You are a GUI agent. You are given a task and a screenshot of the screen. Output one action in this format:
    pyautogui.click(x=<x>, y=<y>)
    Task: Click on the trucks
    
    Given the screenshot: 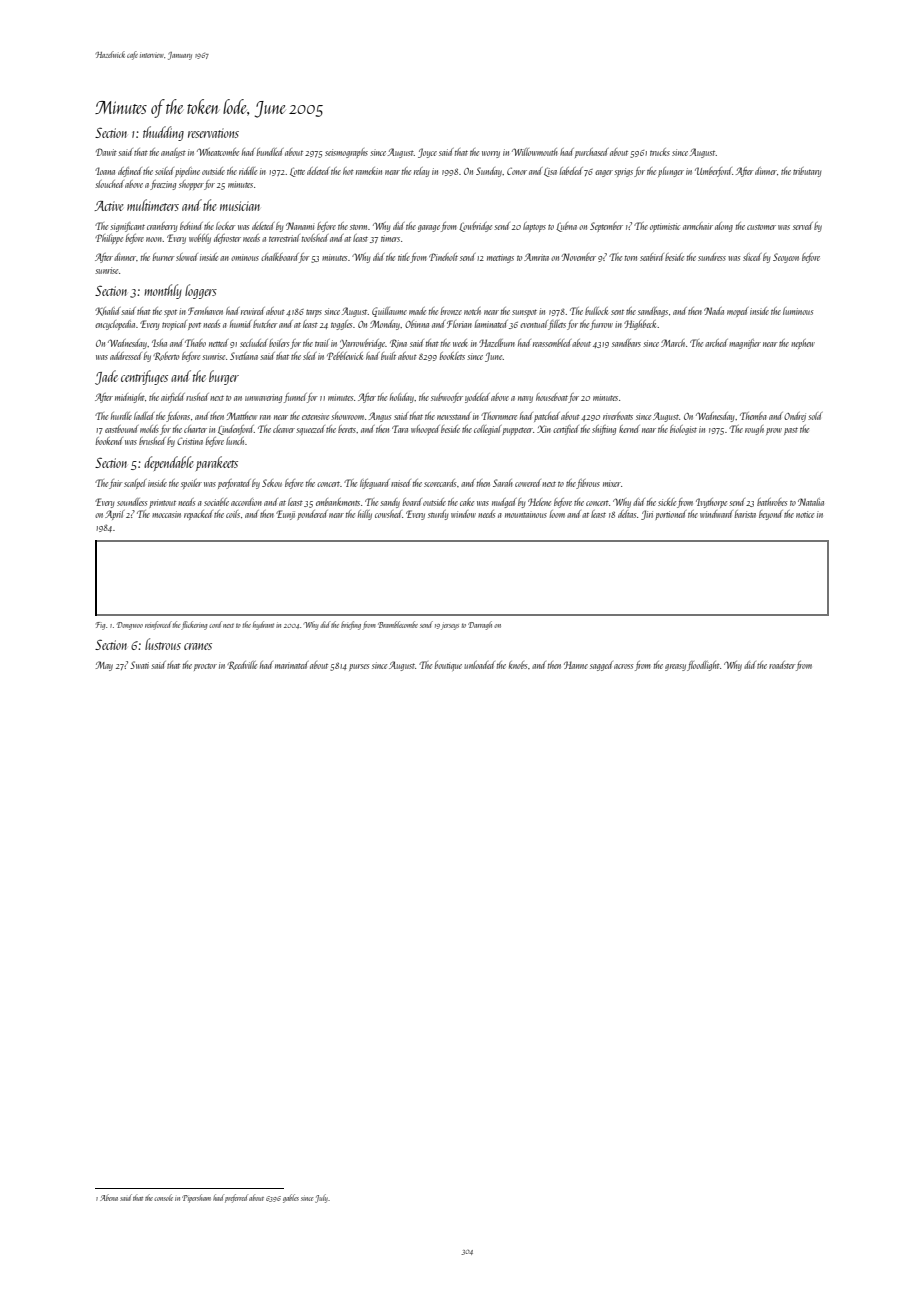 What is the action you would take?
    pyautogui.click(x=660, y=152)
